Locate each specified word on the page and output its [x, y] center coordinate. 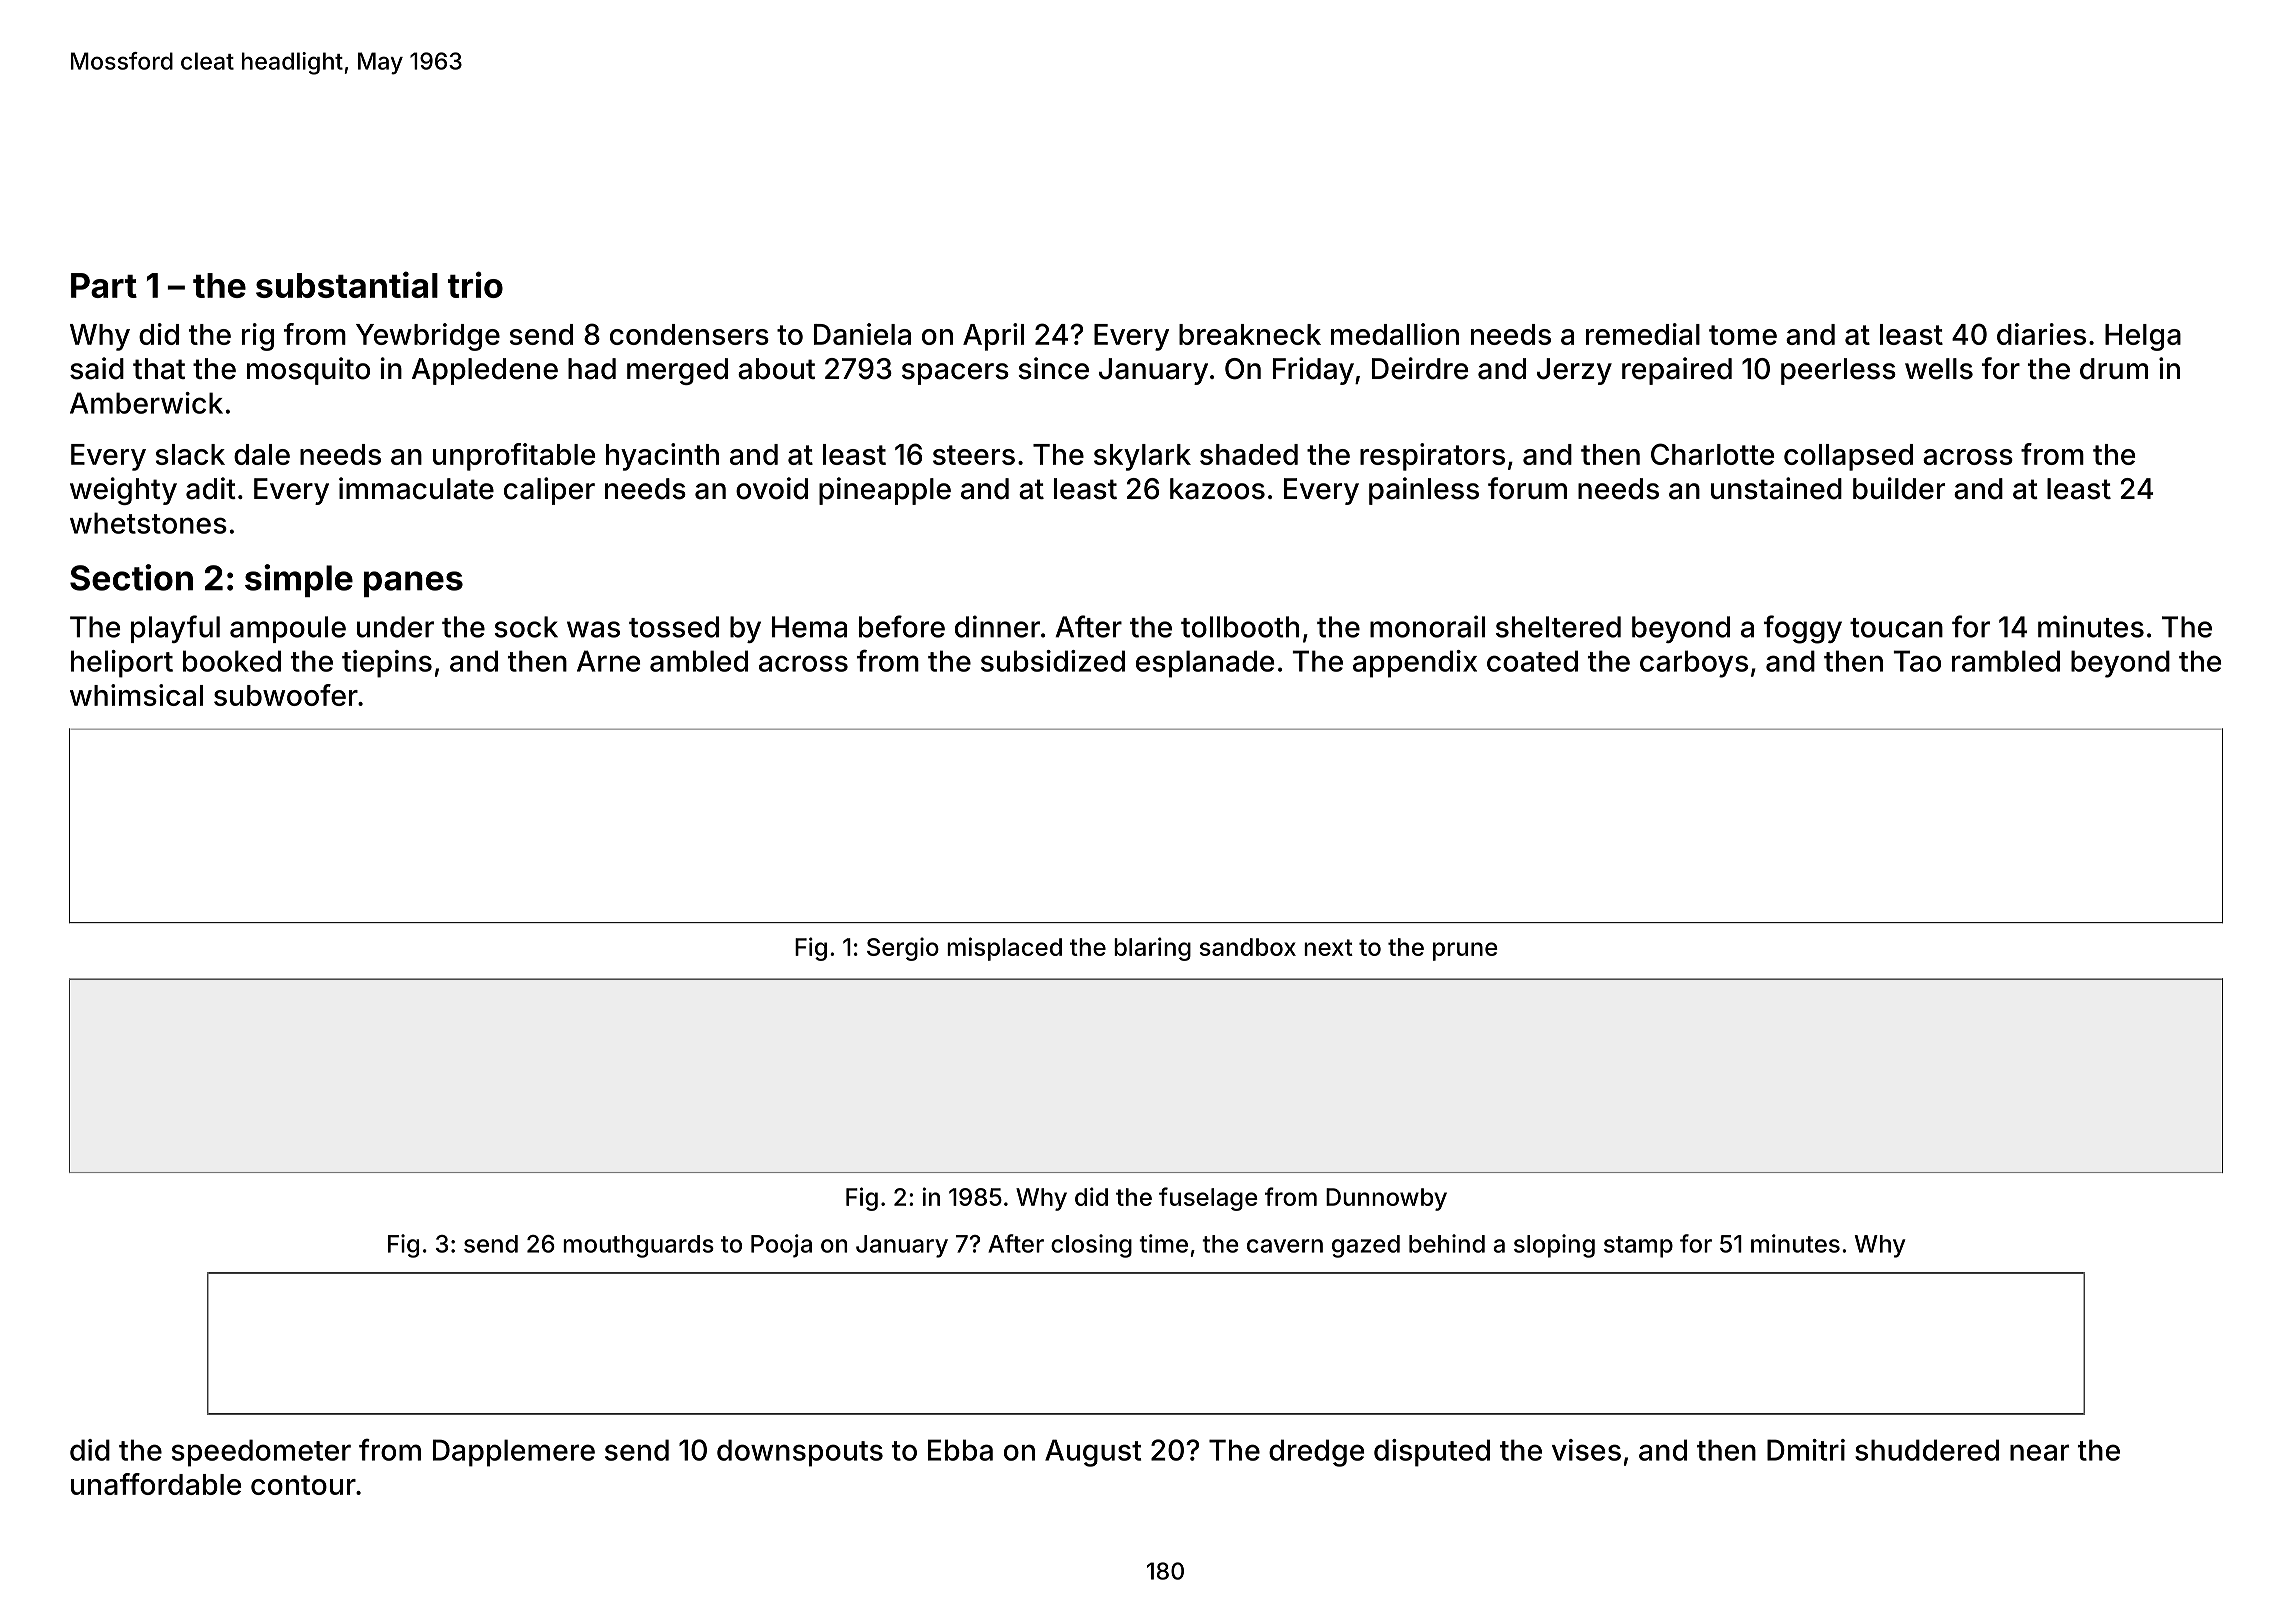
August [1093, 1453]
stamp [1638, 1247]
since [1053, 368]
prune [1465, 951]
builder [1899, 488]
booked [232, 661]
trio [475, 284]
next [1328, 947]
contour [303, 1485]
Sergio [903, 949]
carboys [1694, 664]
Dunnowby [1386, 1199]
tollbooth [1240, 627]
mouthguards [638, 1246]
